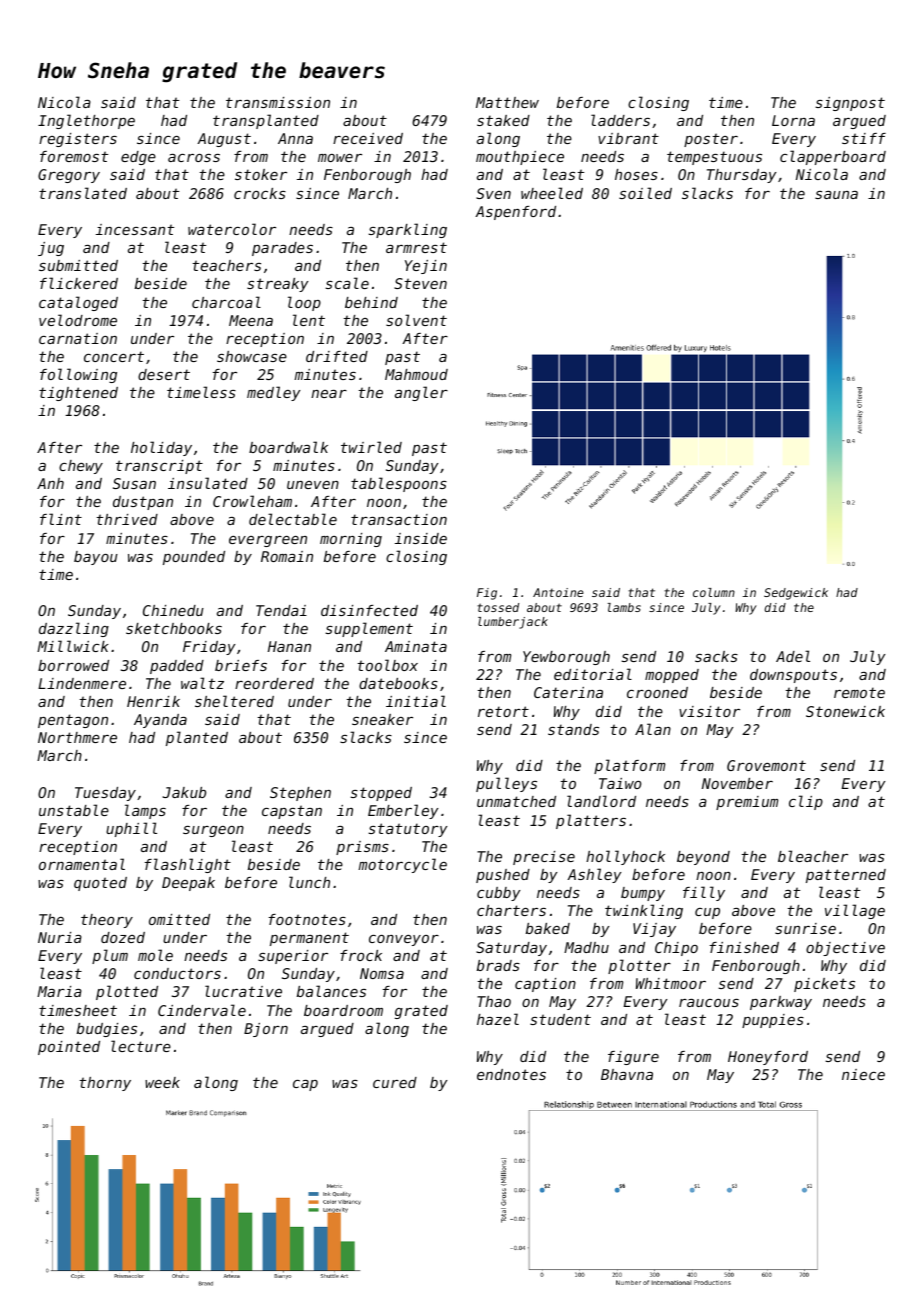 This screenshot has height=1308, width=924. What do you see at coordinates (716, 656) in the screenshot?
I see `sacks` at bounding box center [716, 656].
